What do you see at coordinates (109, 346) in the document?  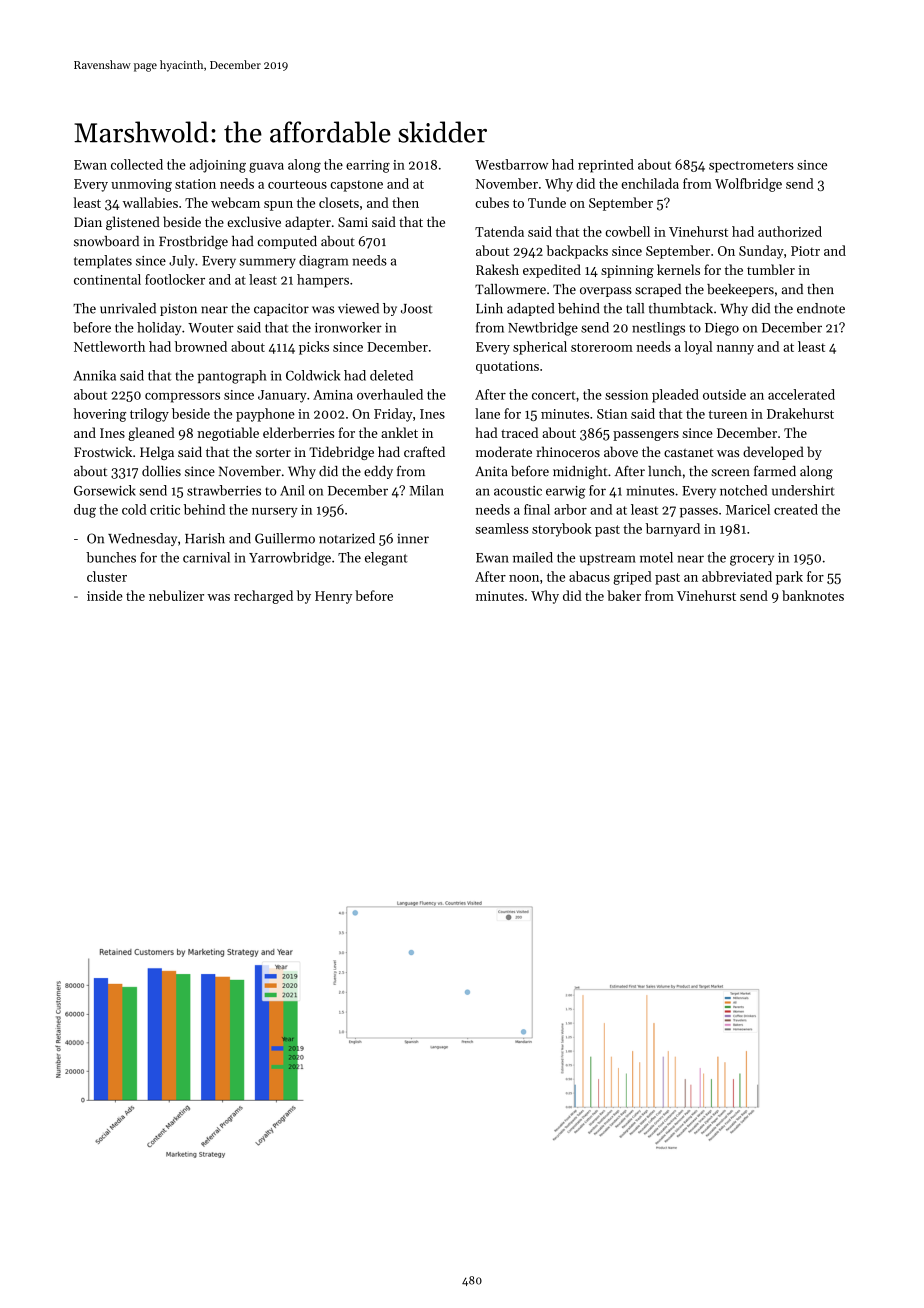 I see `Nettleworth` at bounding box center [109, 346].
